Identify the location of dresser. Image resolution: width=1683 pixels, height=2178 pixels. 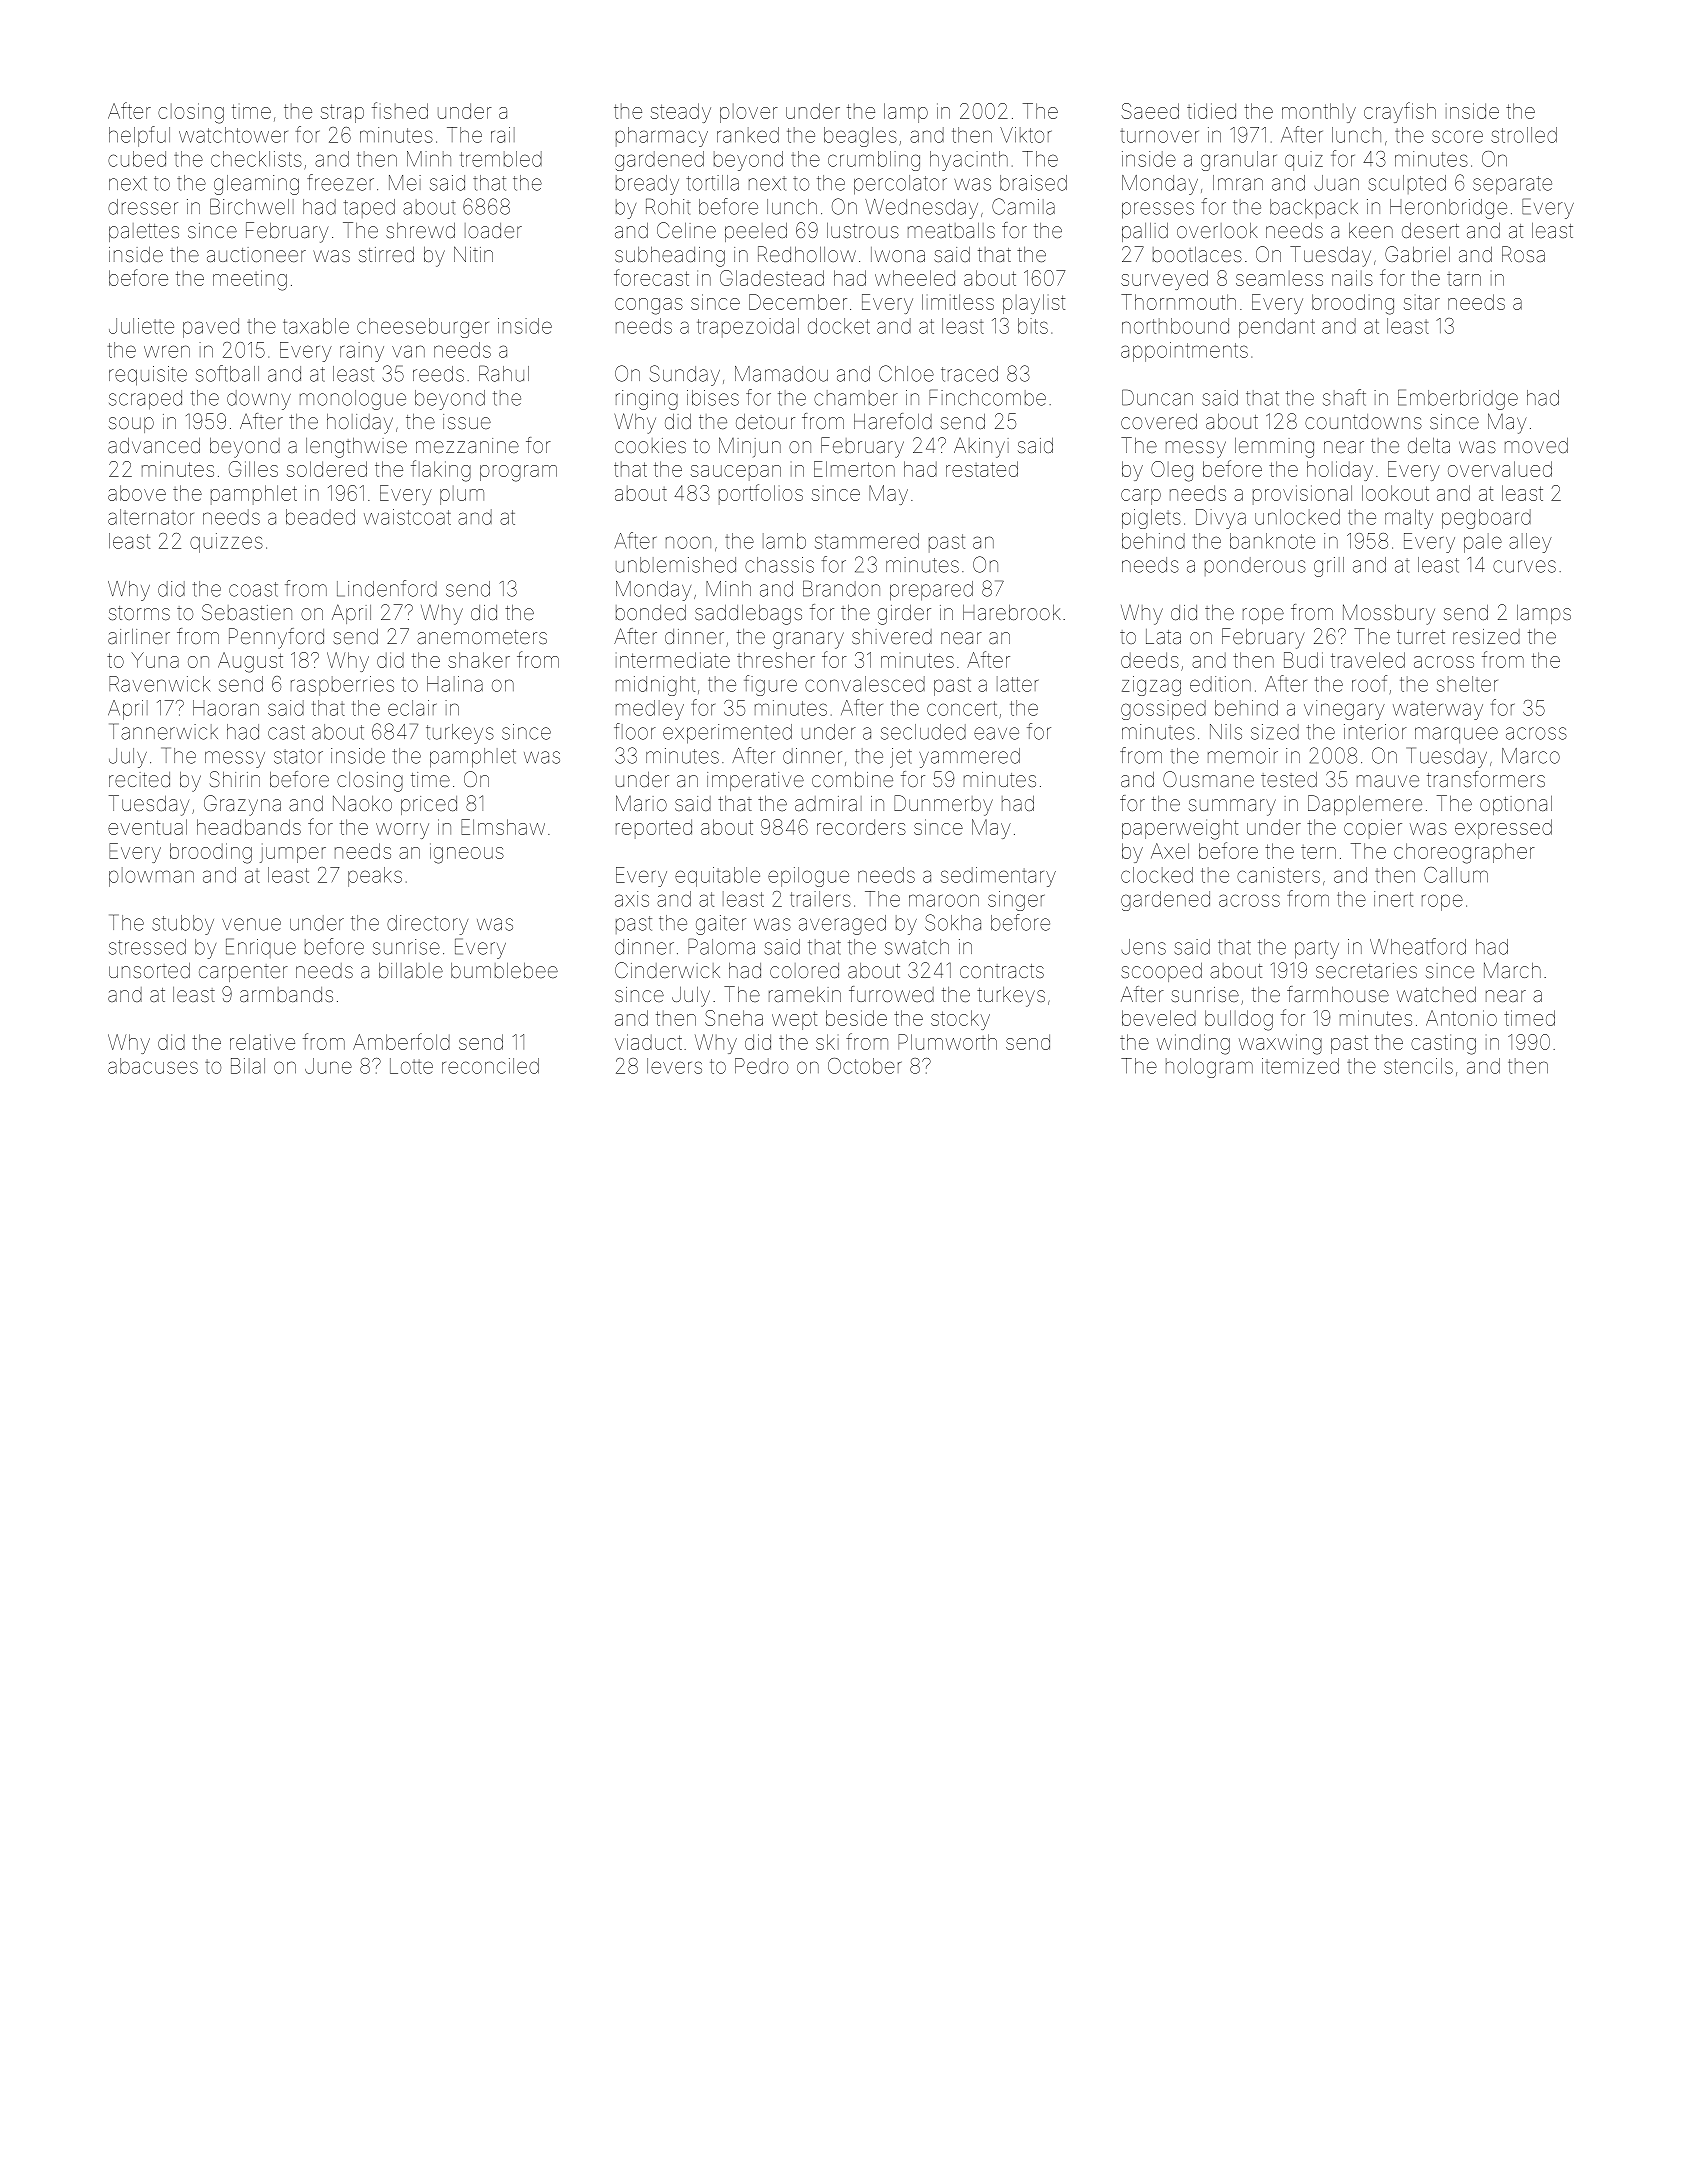
(143, 207).
